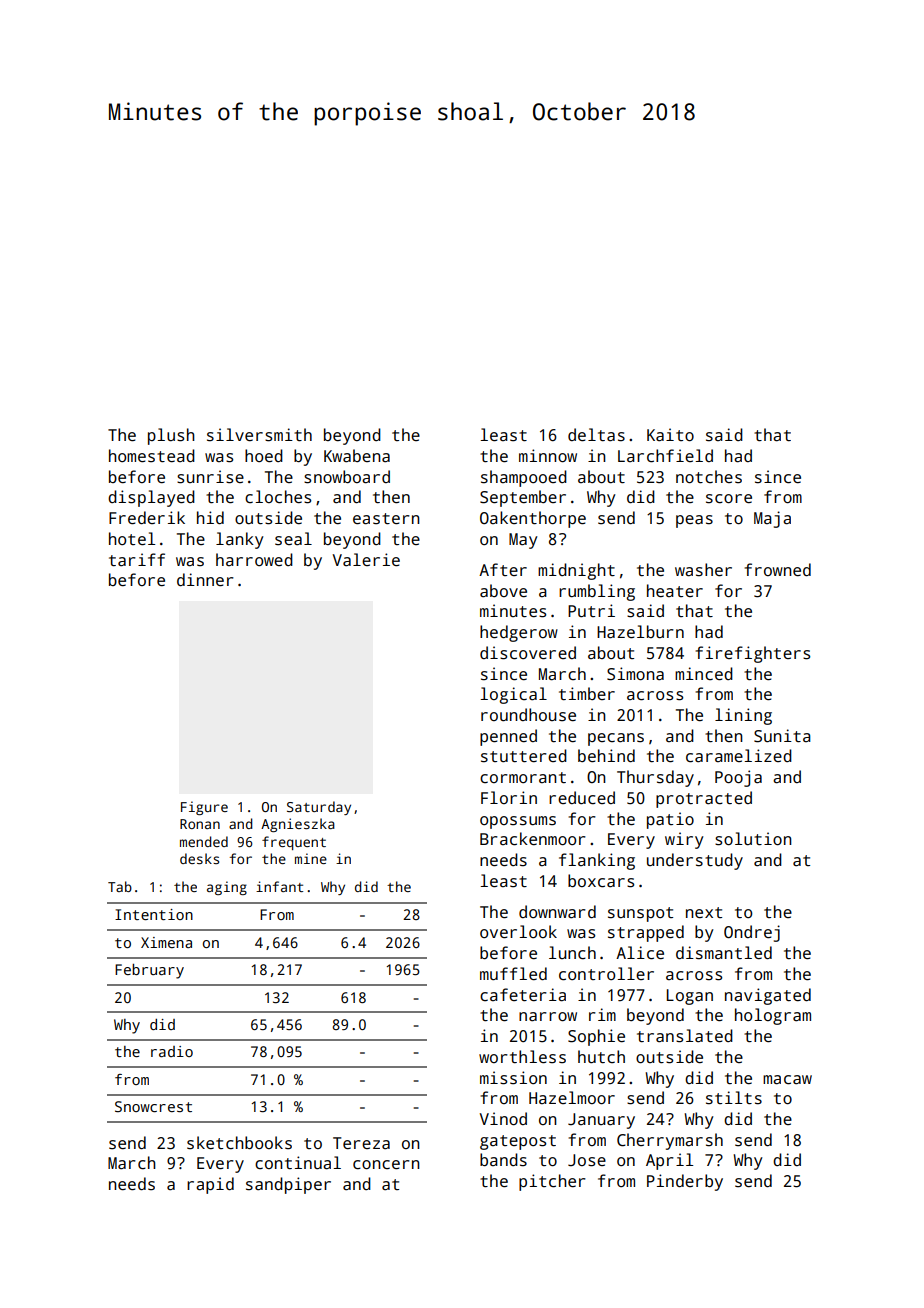  What do you see at coordinates (153, 1106) in the page?
I see `Snowcrest` at bounding box center [153, 1106].
